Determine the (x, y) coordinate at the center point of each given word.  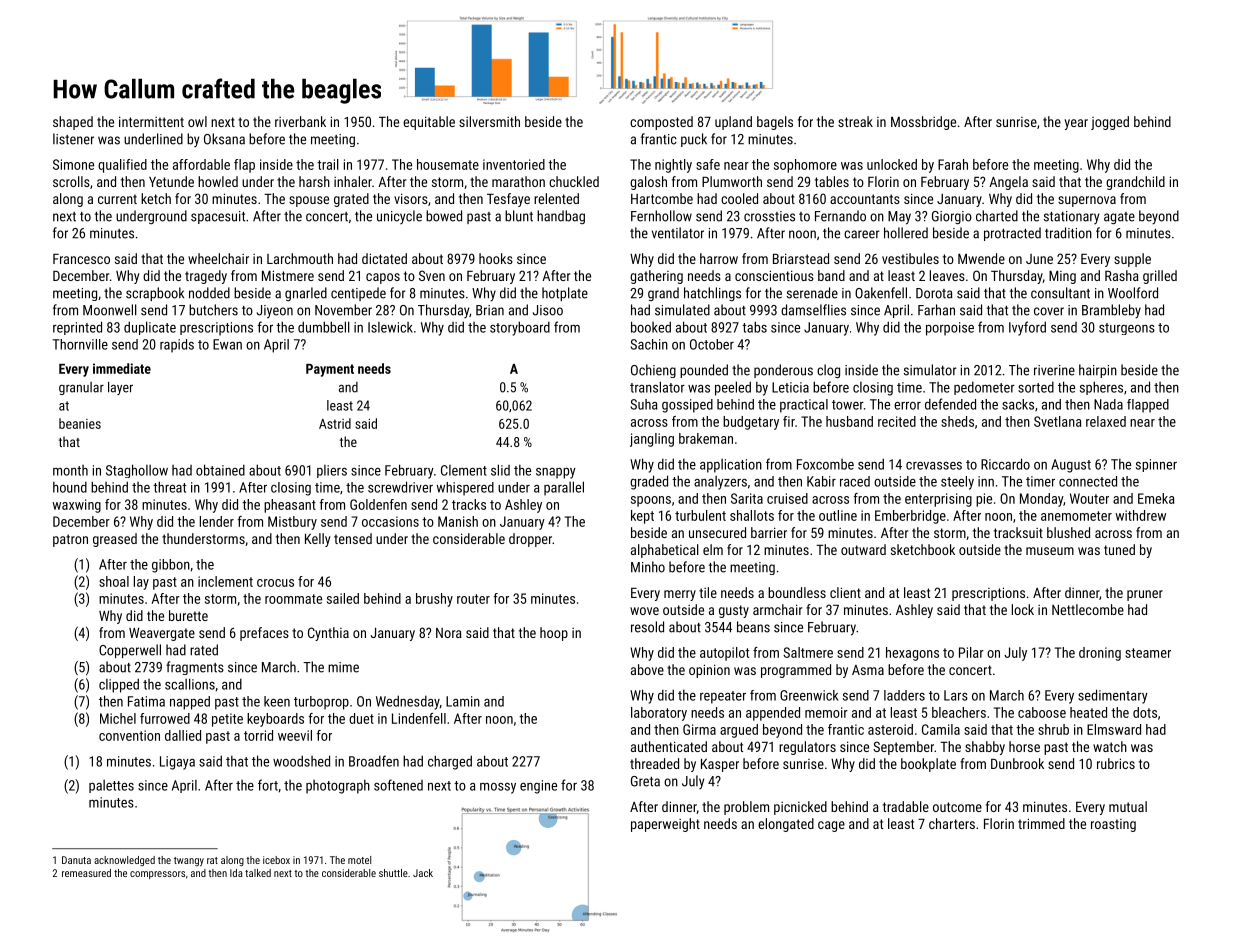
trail (328, 164)
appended (773, 714)
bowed (444, 216)
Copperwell (130, 651)
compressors (157, 875)
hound (70, 487)
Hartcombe (662, 198)
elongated (786, 825)
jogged (1110, 123)
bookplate (928, 765)
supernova (1087, 201)
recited (897, 421)
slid (500, 470)
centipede (358, 294)
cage (831, 826)
